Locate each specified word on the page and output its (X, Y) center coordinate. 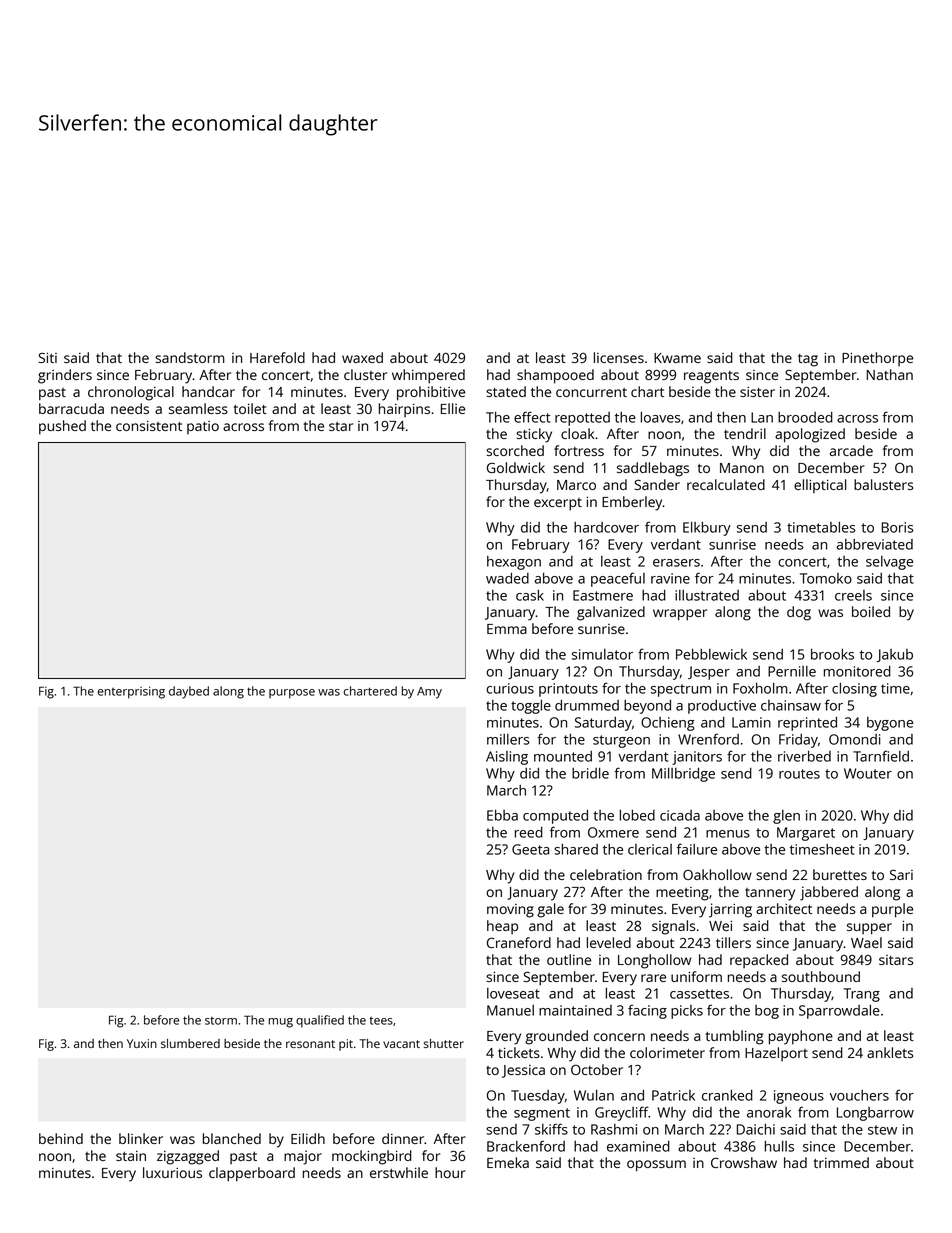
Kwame (677, 358)
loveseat (513, 993)
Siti (48, 357)
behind (61, 1138)
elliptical (820, 486)
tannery (770, 894)
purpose (292, 694)
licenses (619, 357)
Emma (507, 629)
